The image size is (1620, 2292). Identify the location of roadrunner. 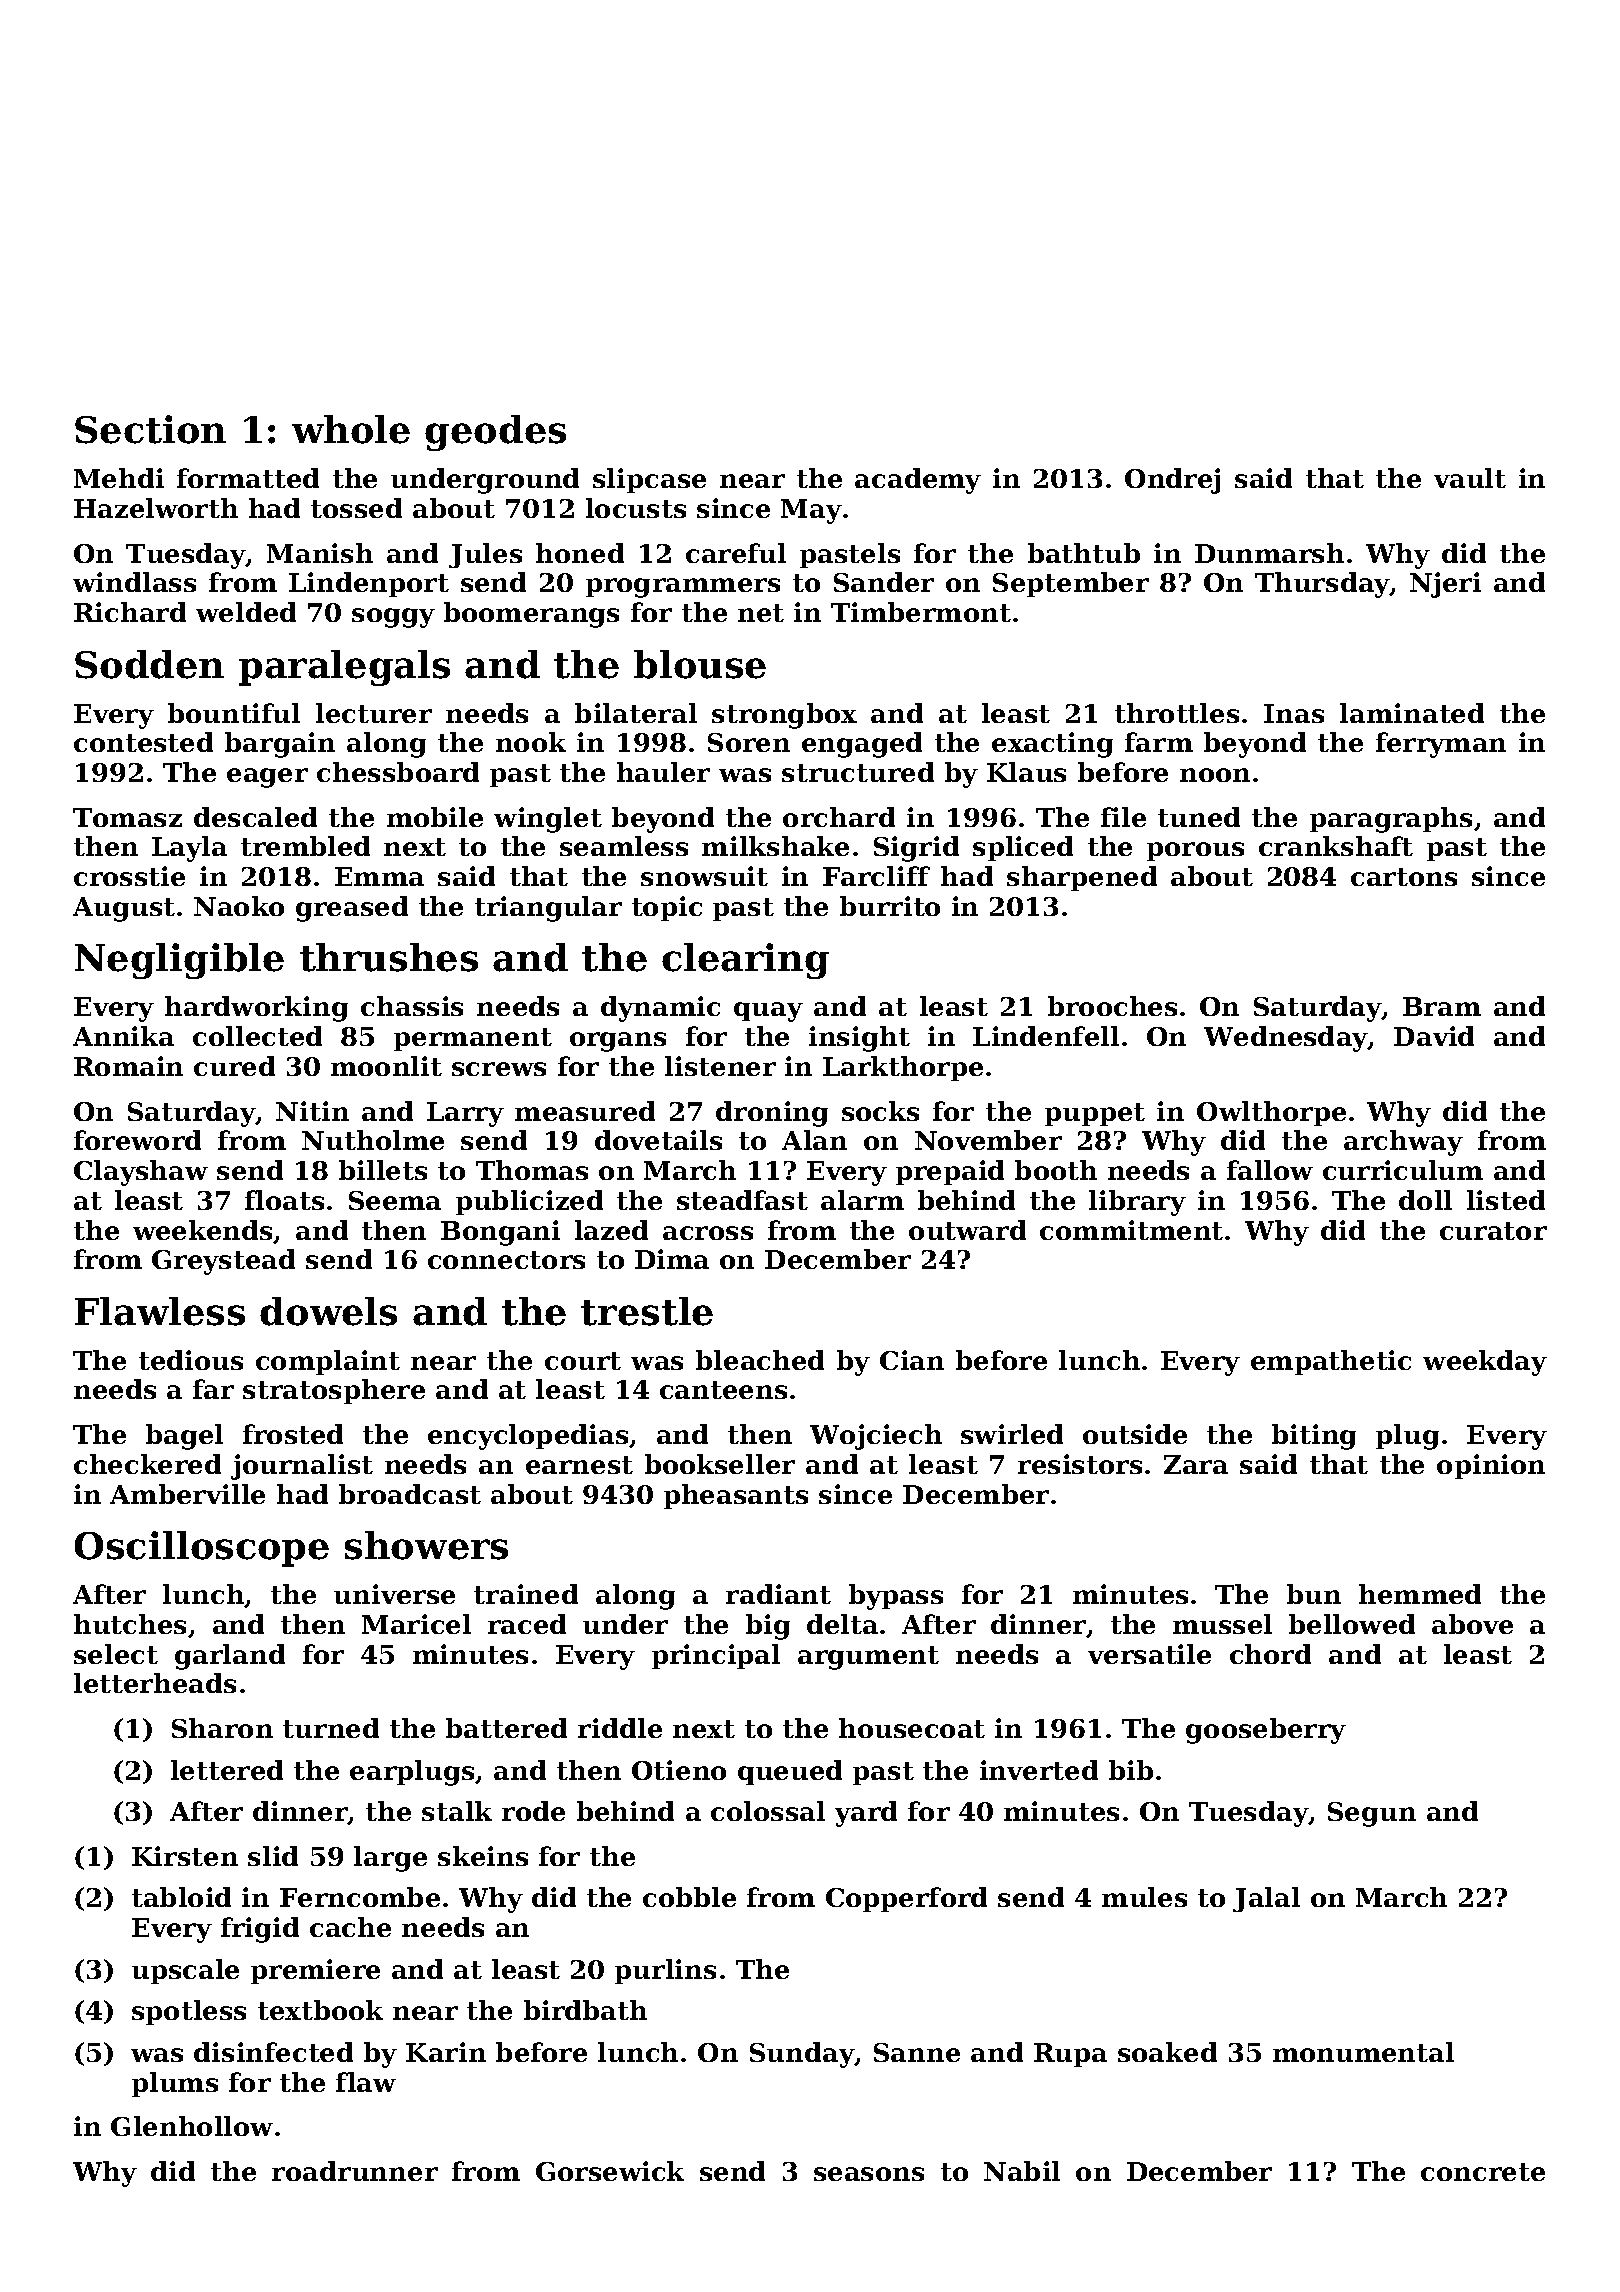
(355, 2171).
